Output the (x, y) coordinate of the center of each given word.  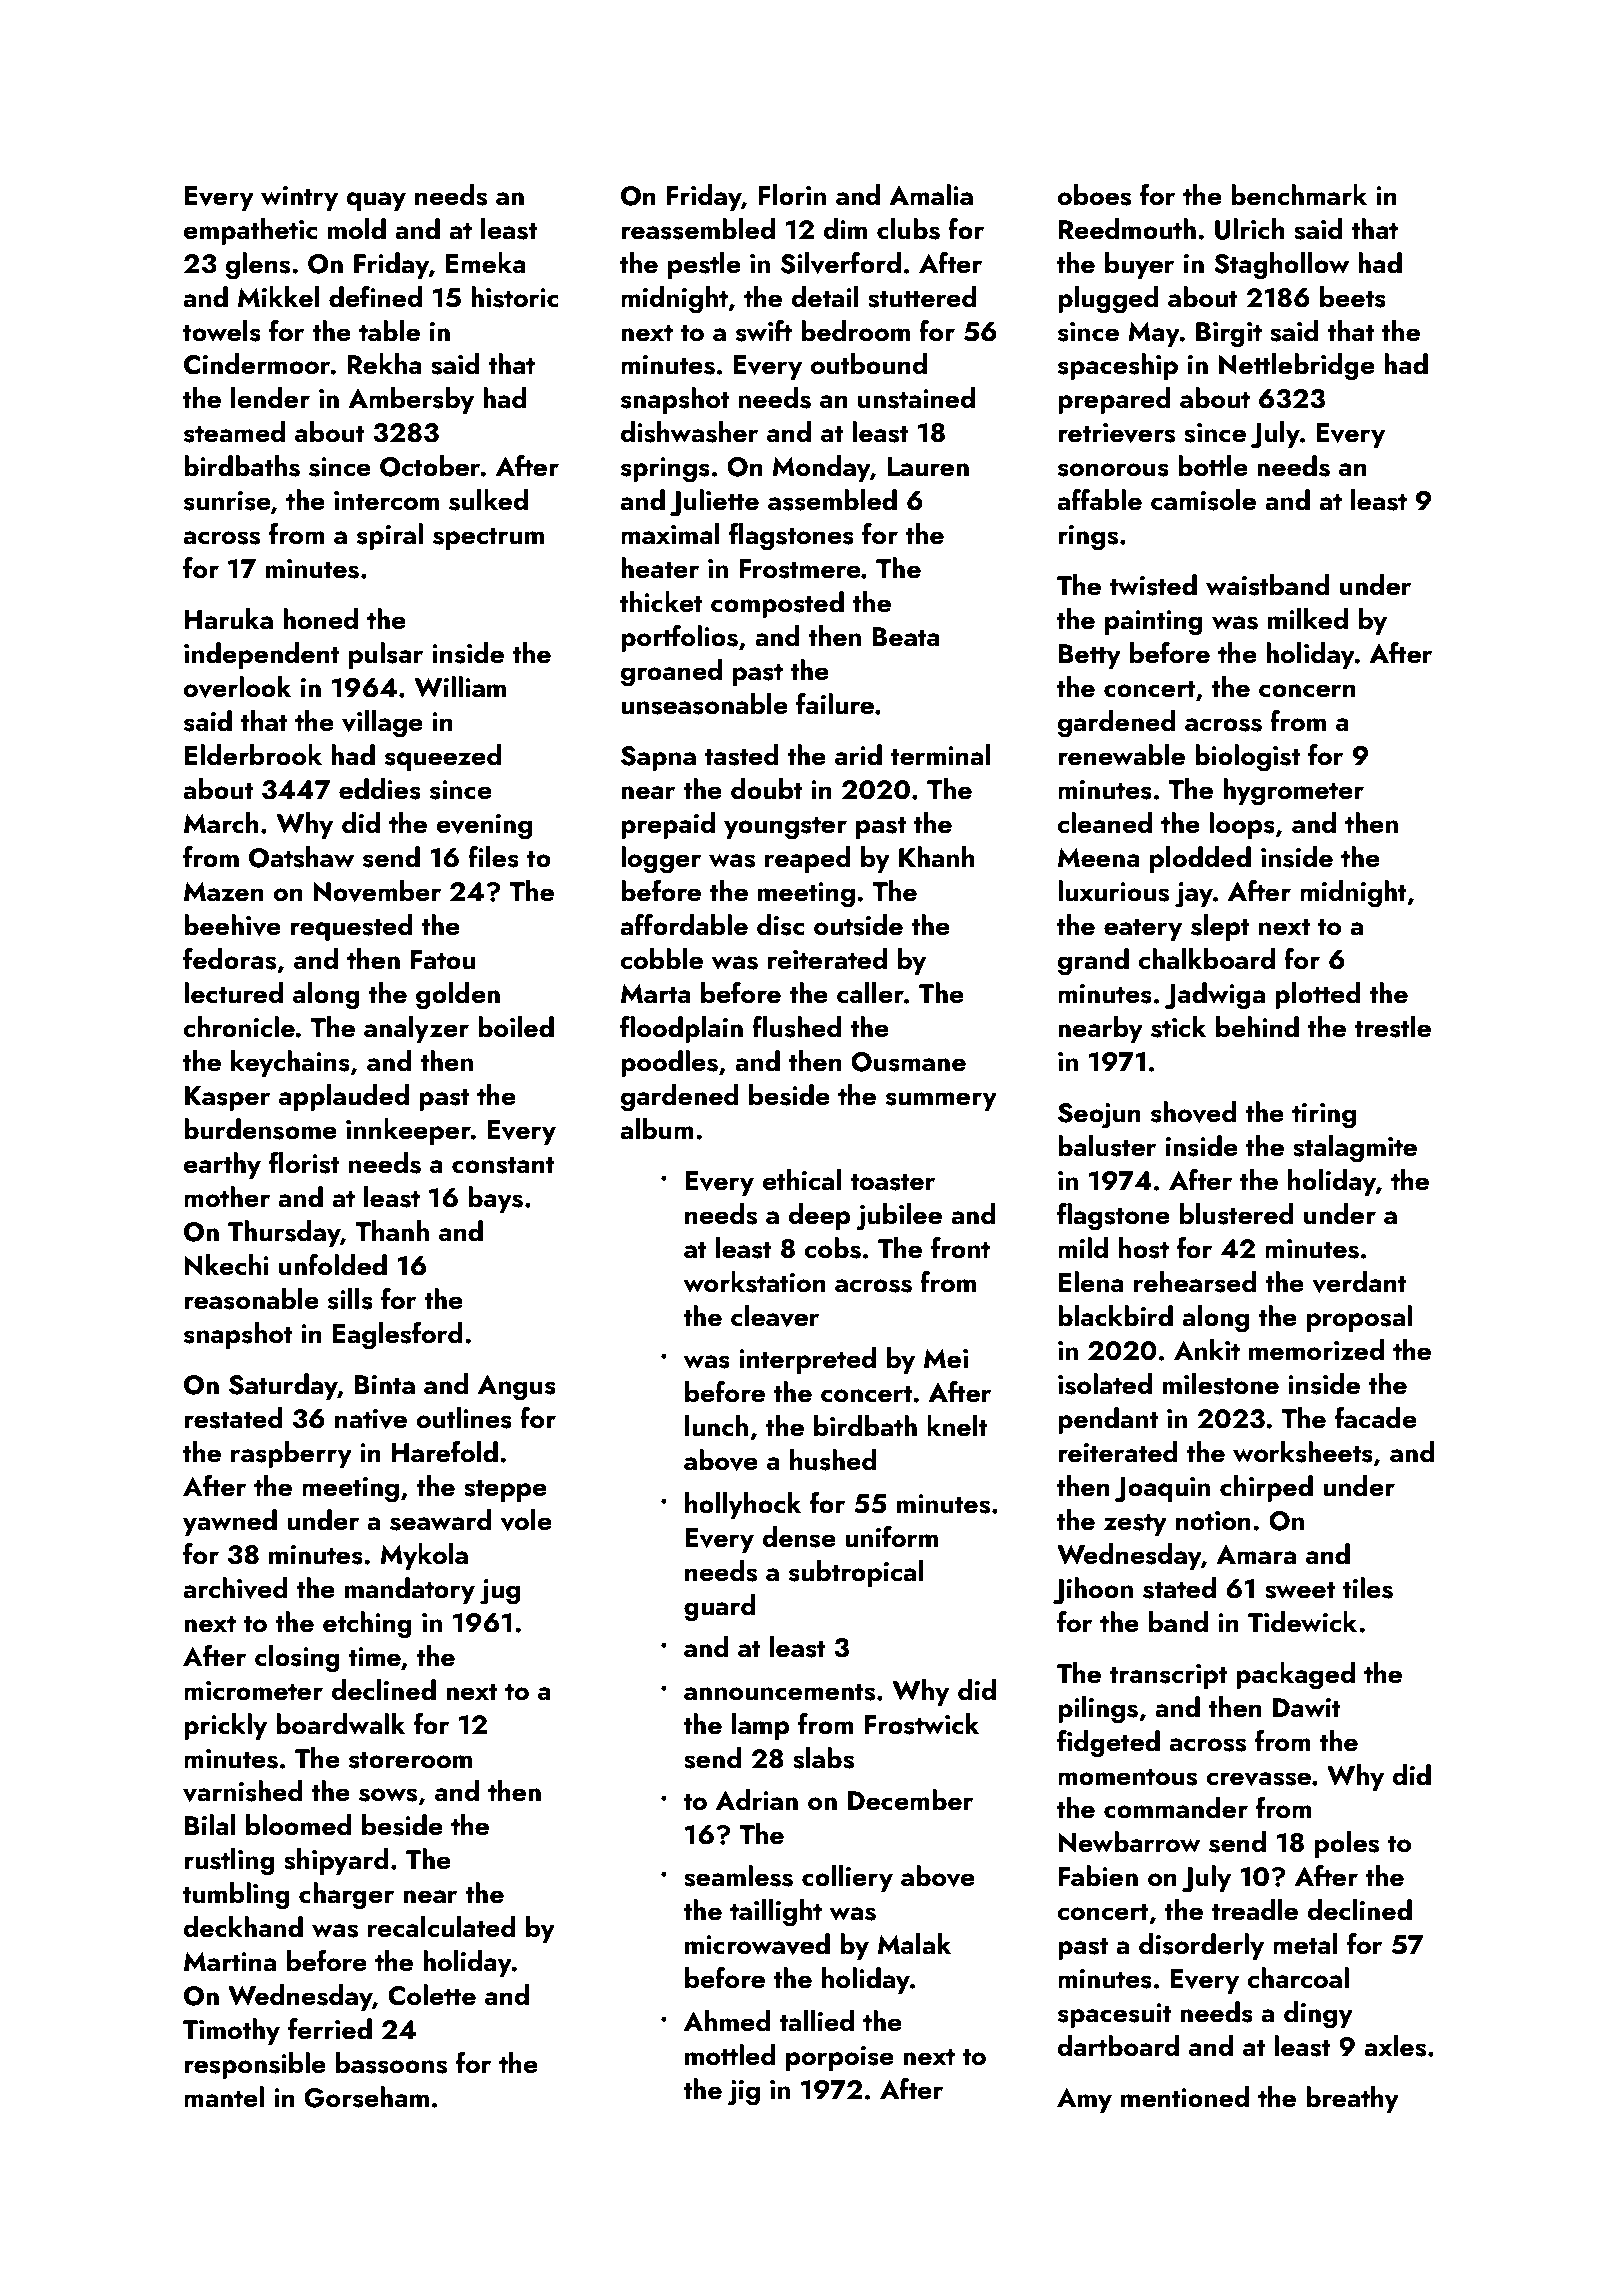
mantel (224, 2097)
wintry (299, 198)
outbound (869, 364)
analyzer (416, 1029)
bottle (1213, 466)
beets (1353, 297)
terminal (940, 755)
